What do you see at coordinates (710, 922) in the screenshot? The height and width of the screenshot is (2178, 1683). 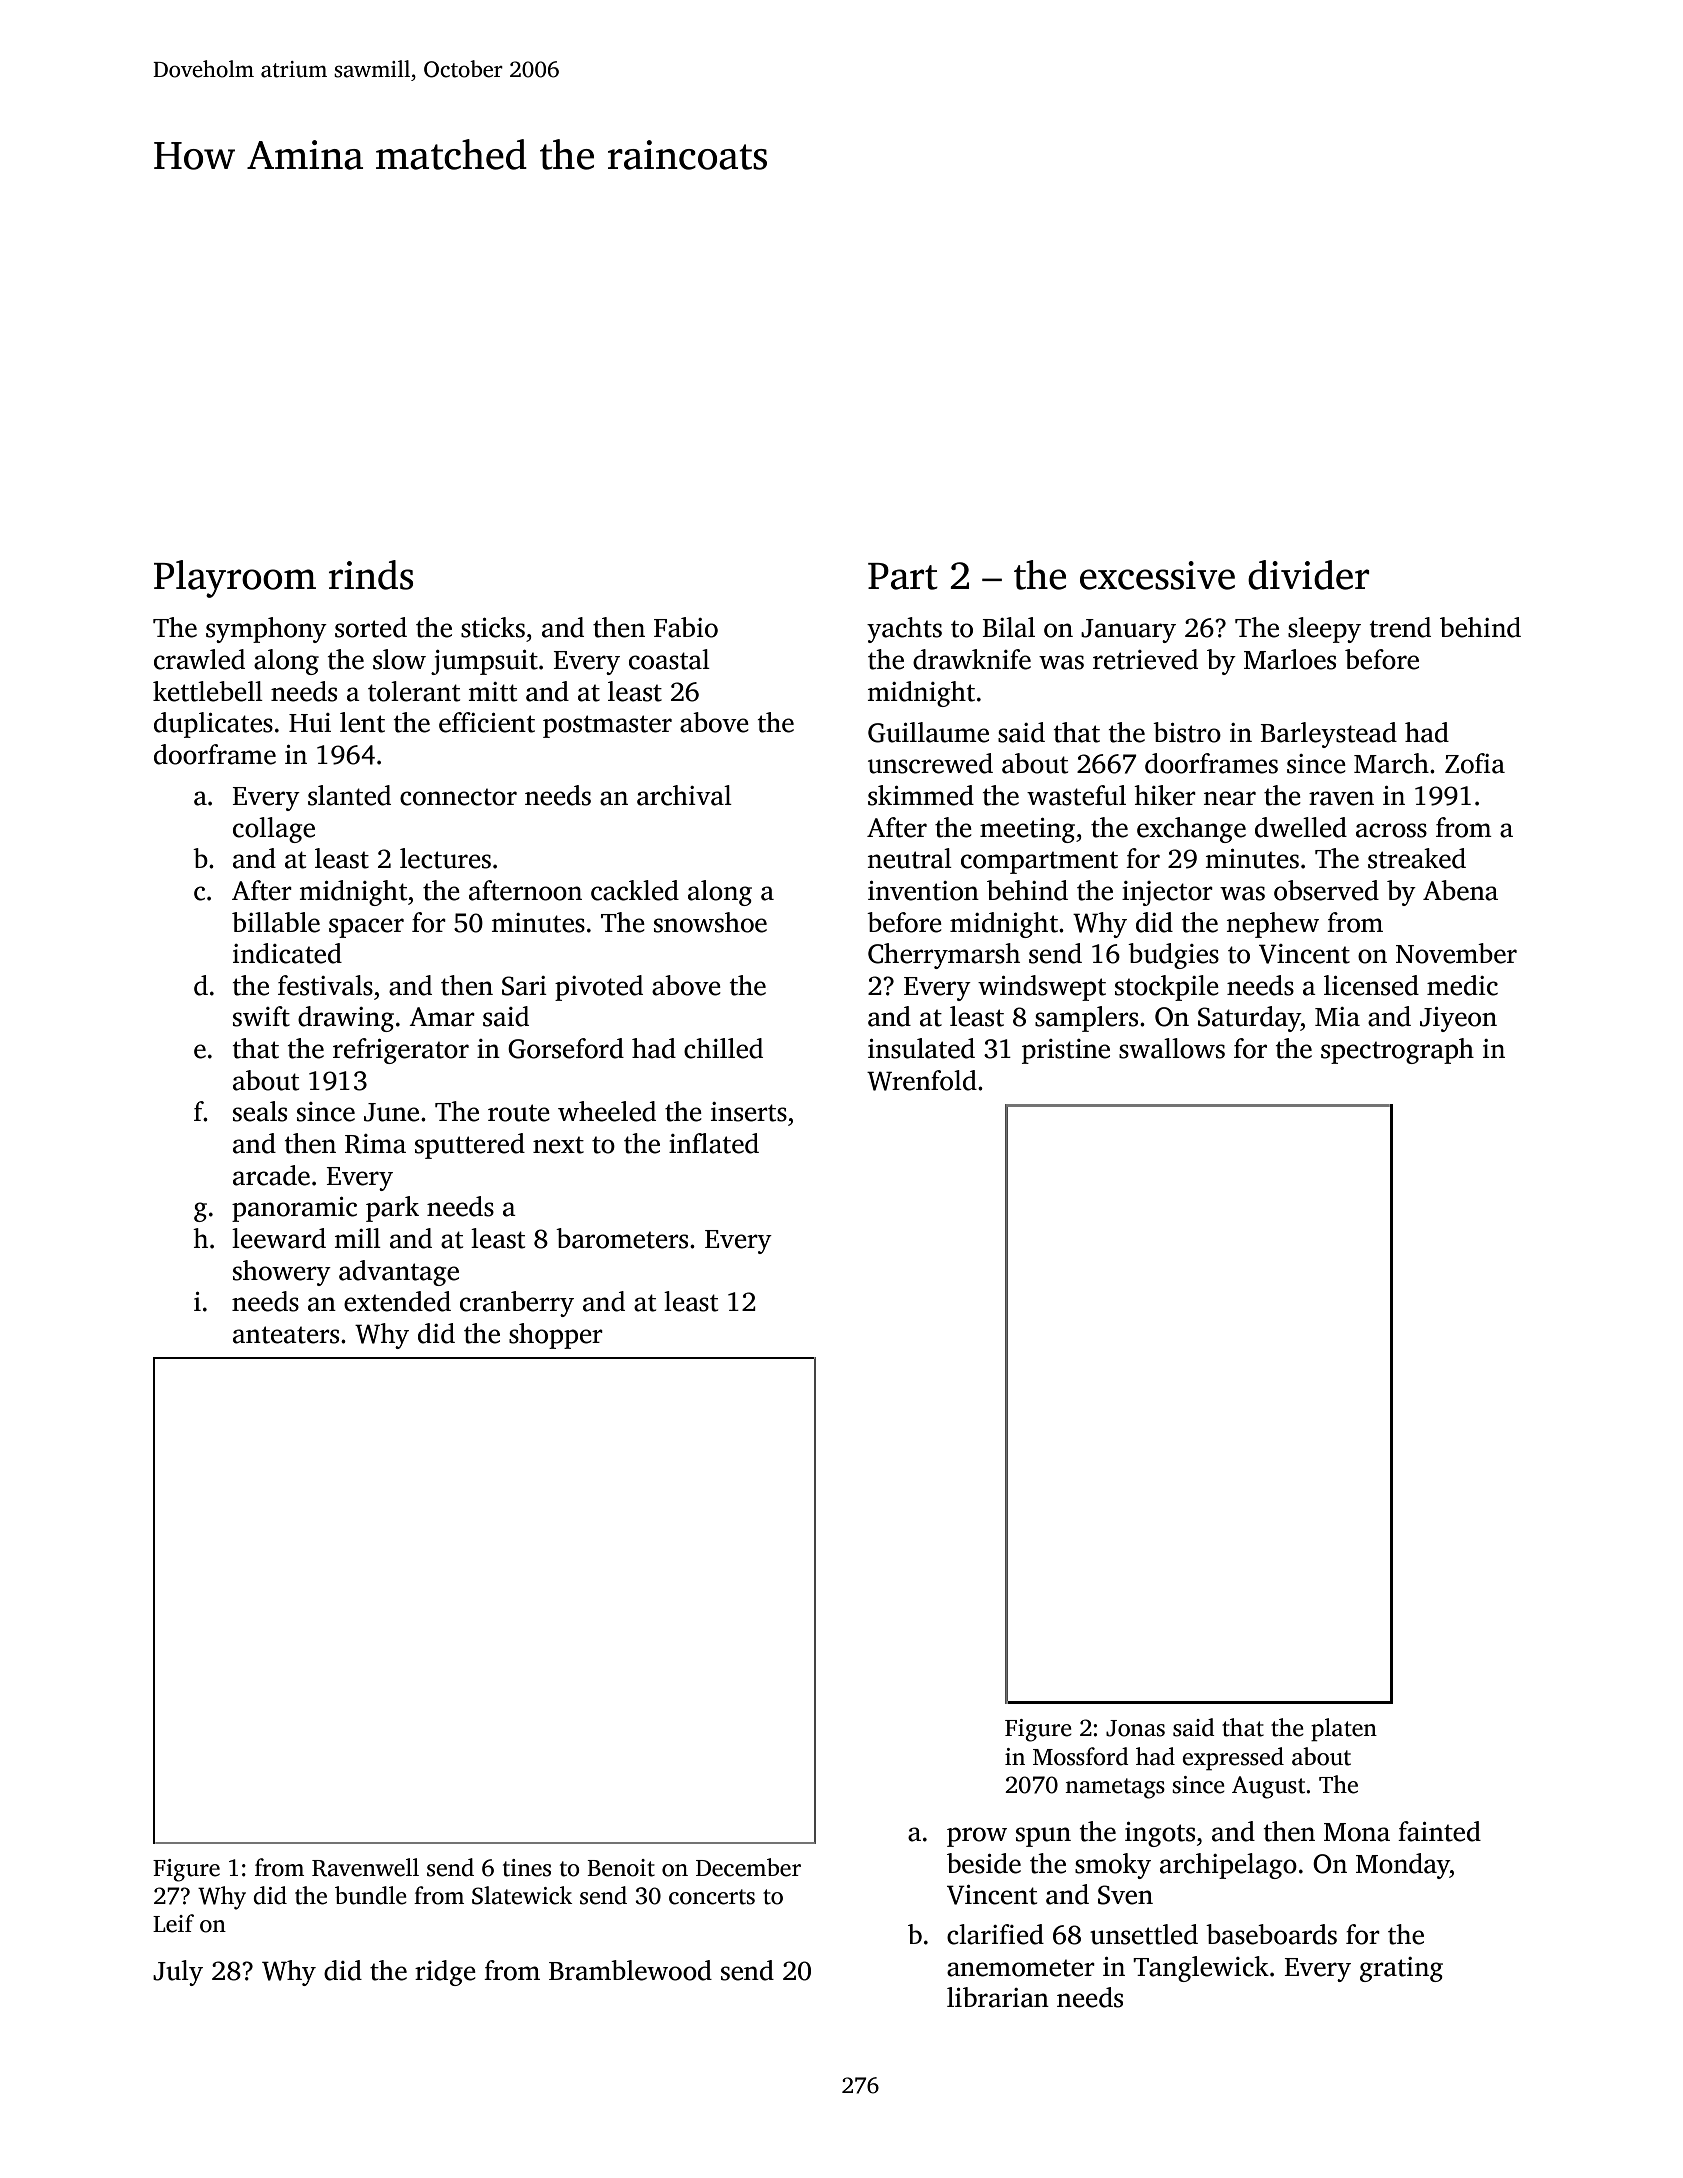 I see `snowshoe` at bounding box center [710, 922].
